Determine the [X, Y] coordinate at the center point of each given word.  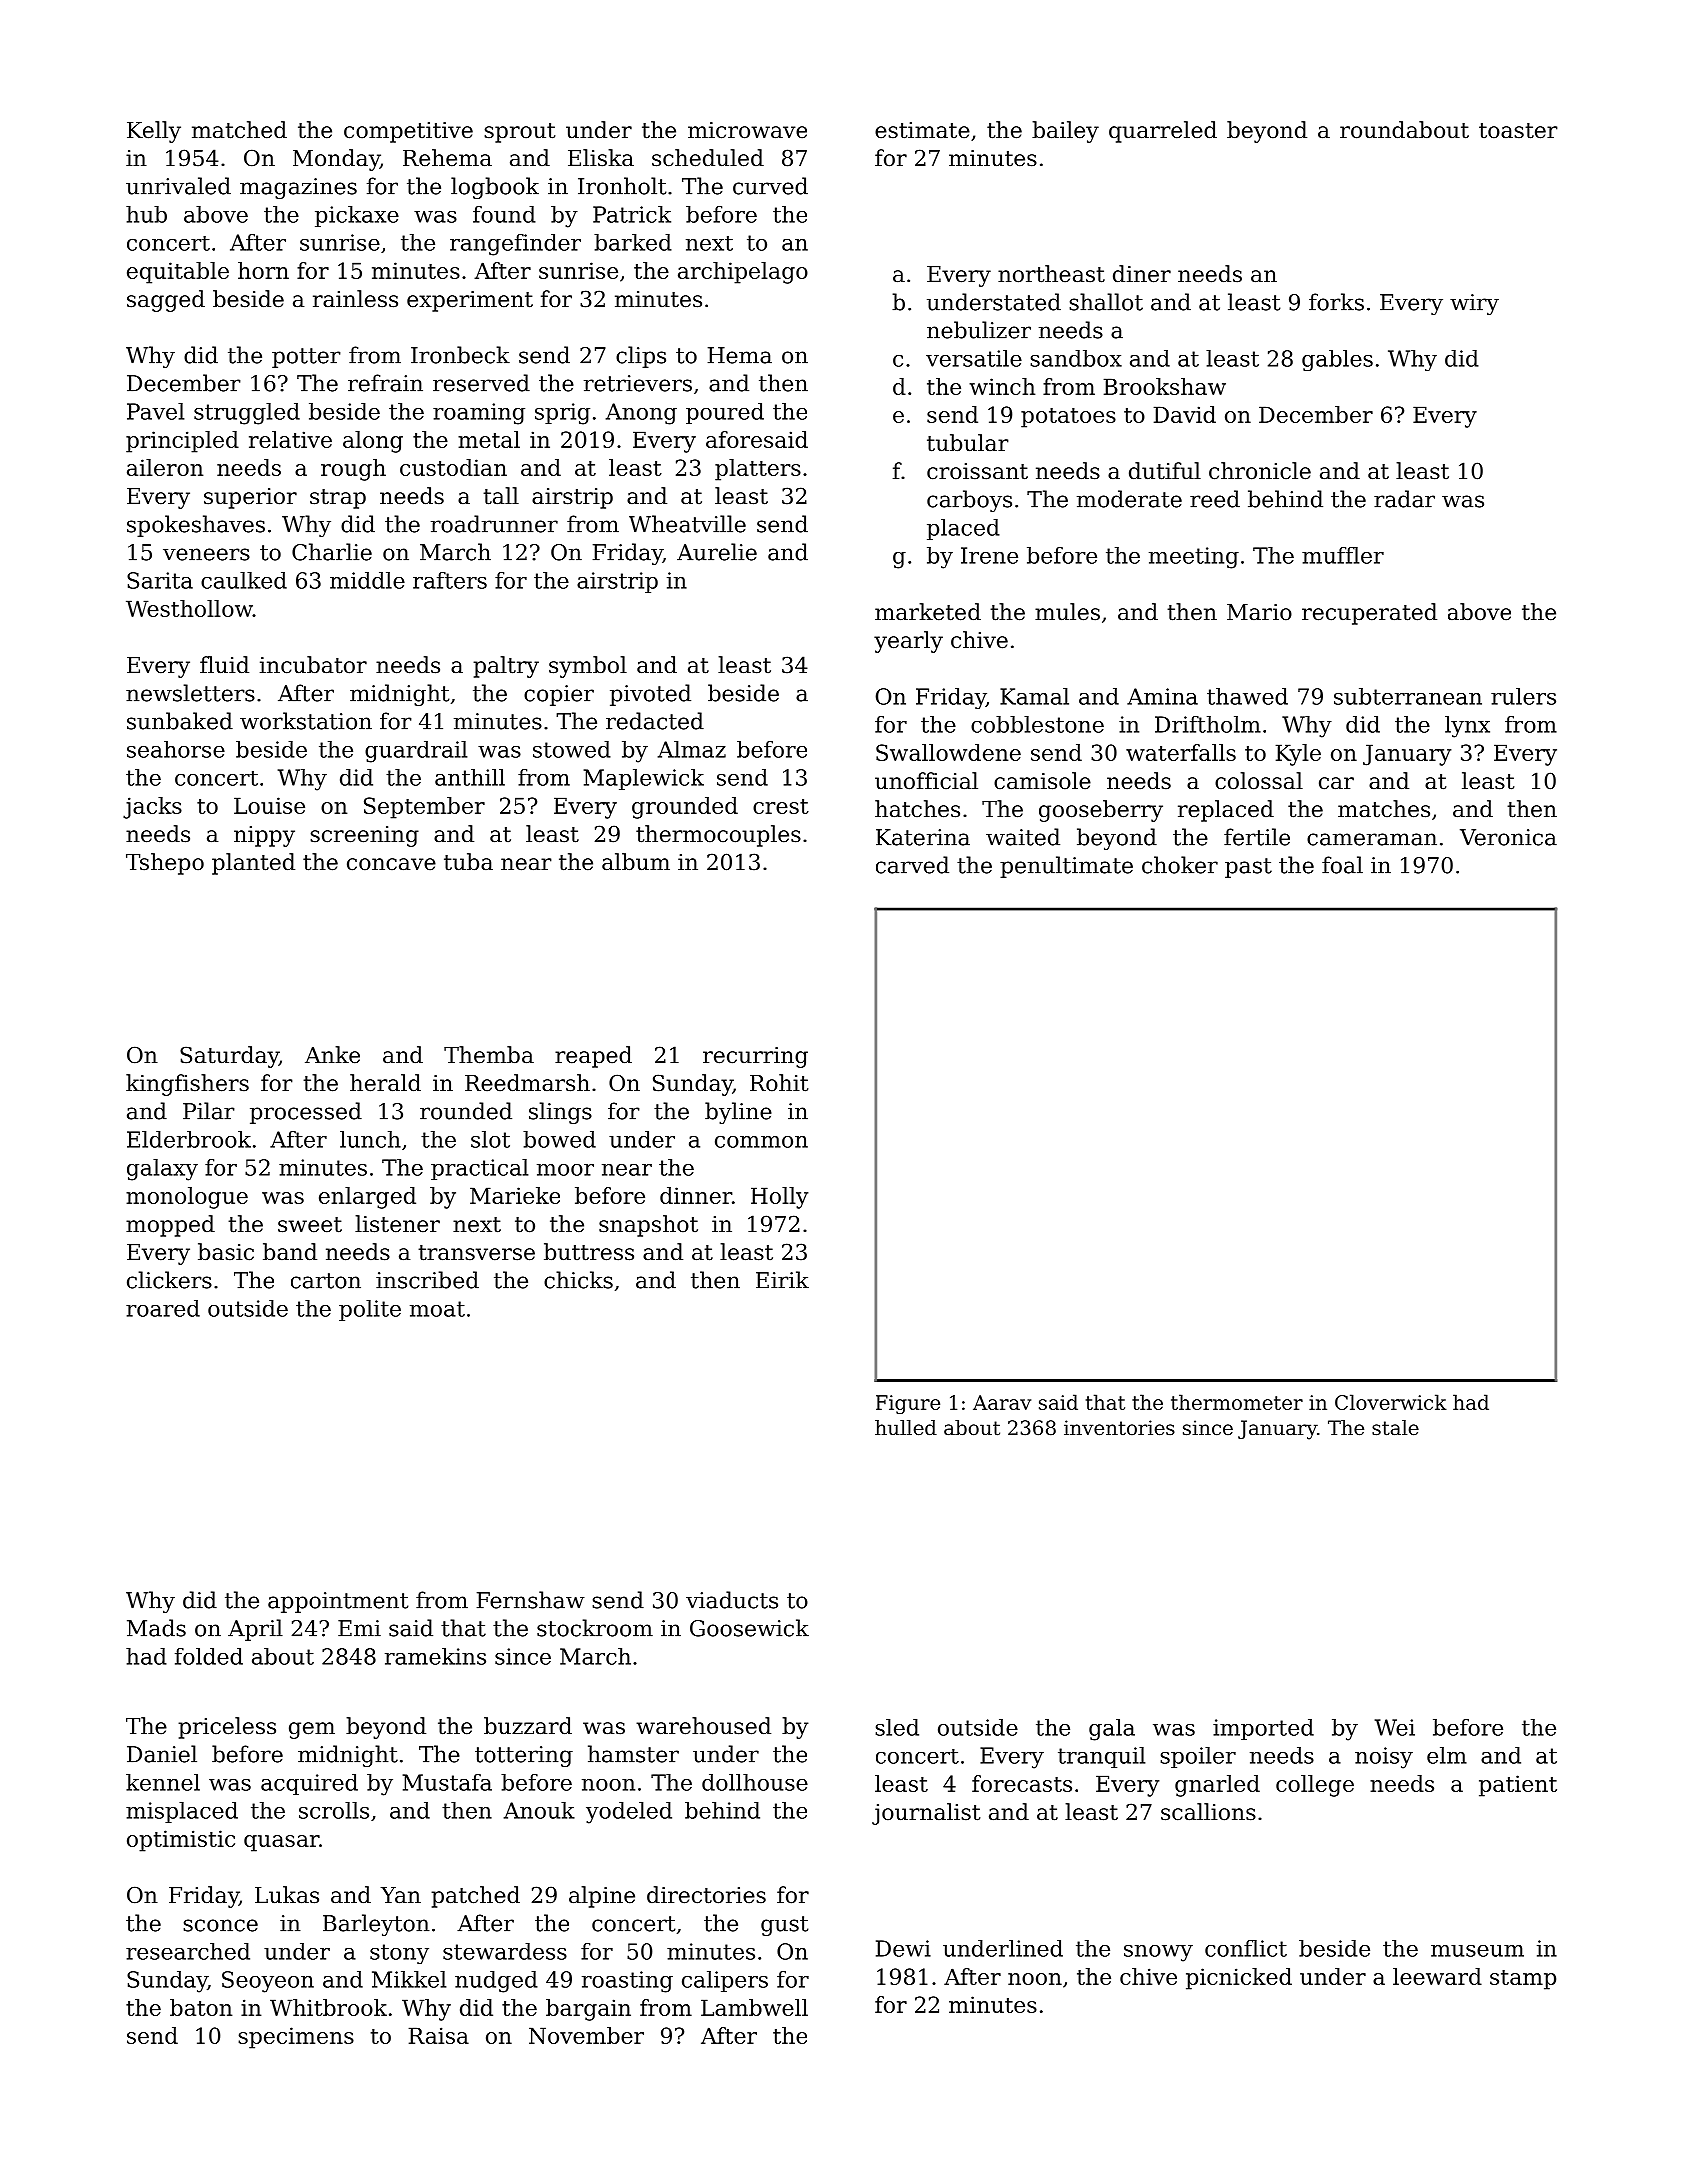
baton [201, 2007]
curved [770, 186]
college [1315, 1786]
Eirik [782, 1279]
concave [391, 864]
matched [239, 130]
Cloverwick [1391, 1402]
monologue [187, 1198]
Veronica [1508, 837]
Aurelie [717, 552]
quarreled [1163, 132]
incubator [313, 665]
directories [706, 1895]
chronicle [1260, 471]
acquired [309, 1784]
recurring [755, 1057]
